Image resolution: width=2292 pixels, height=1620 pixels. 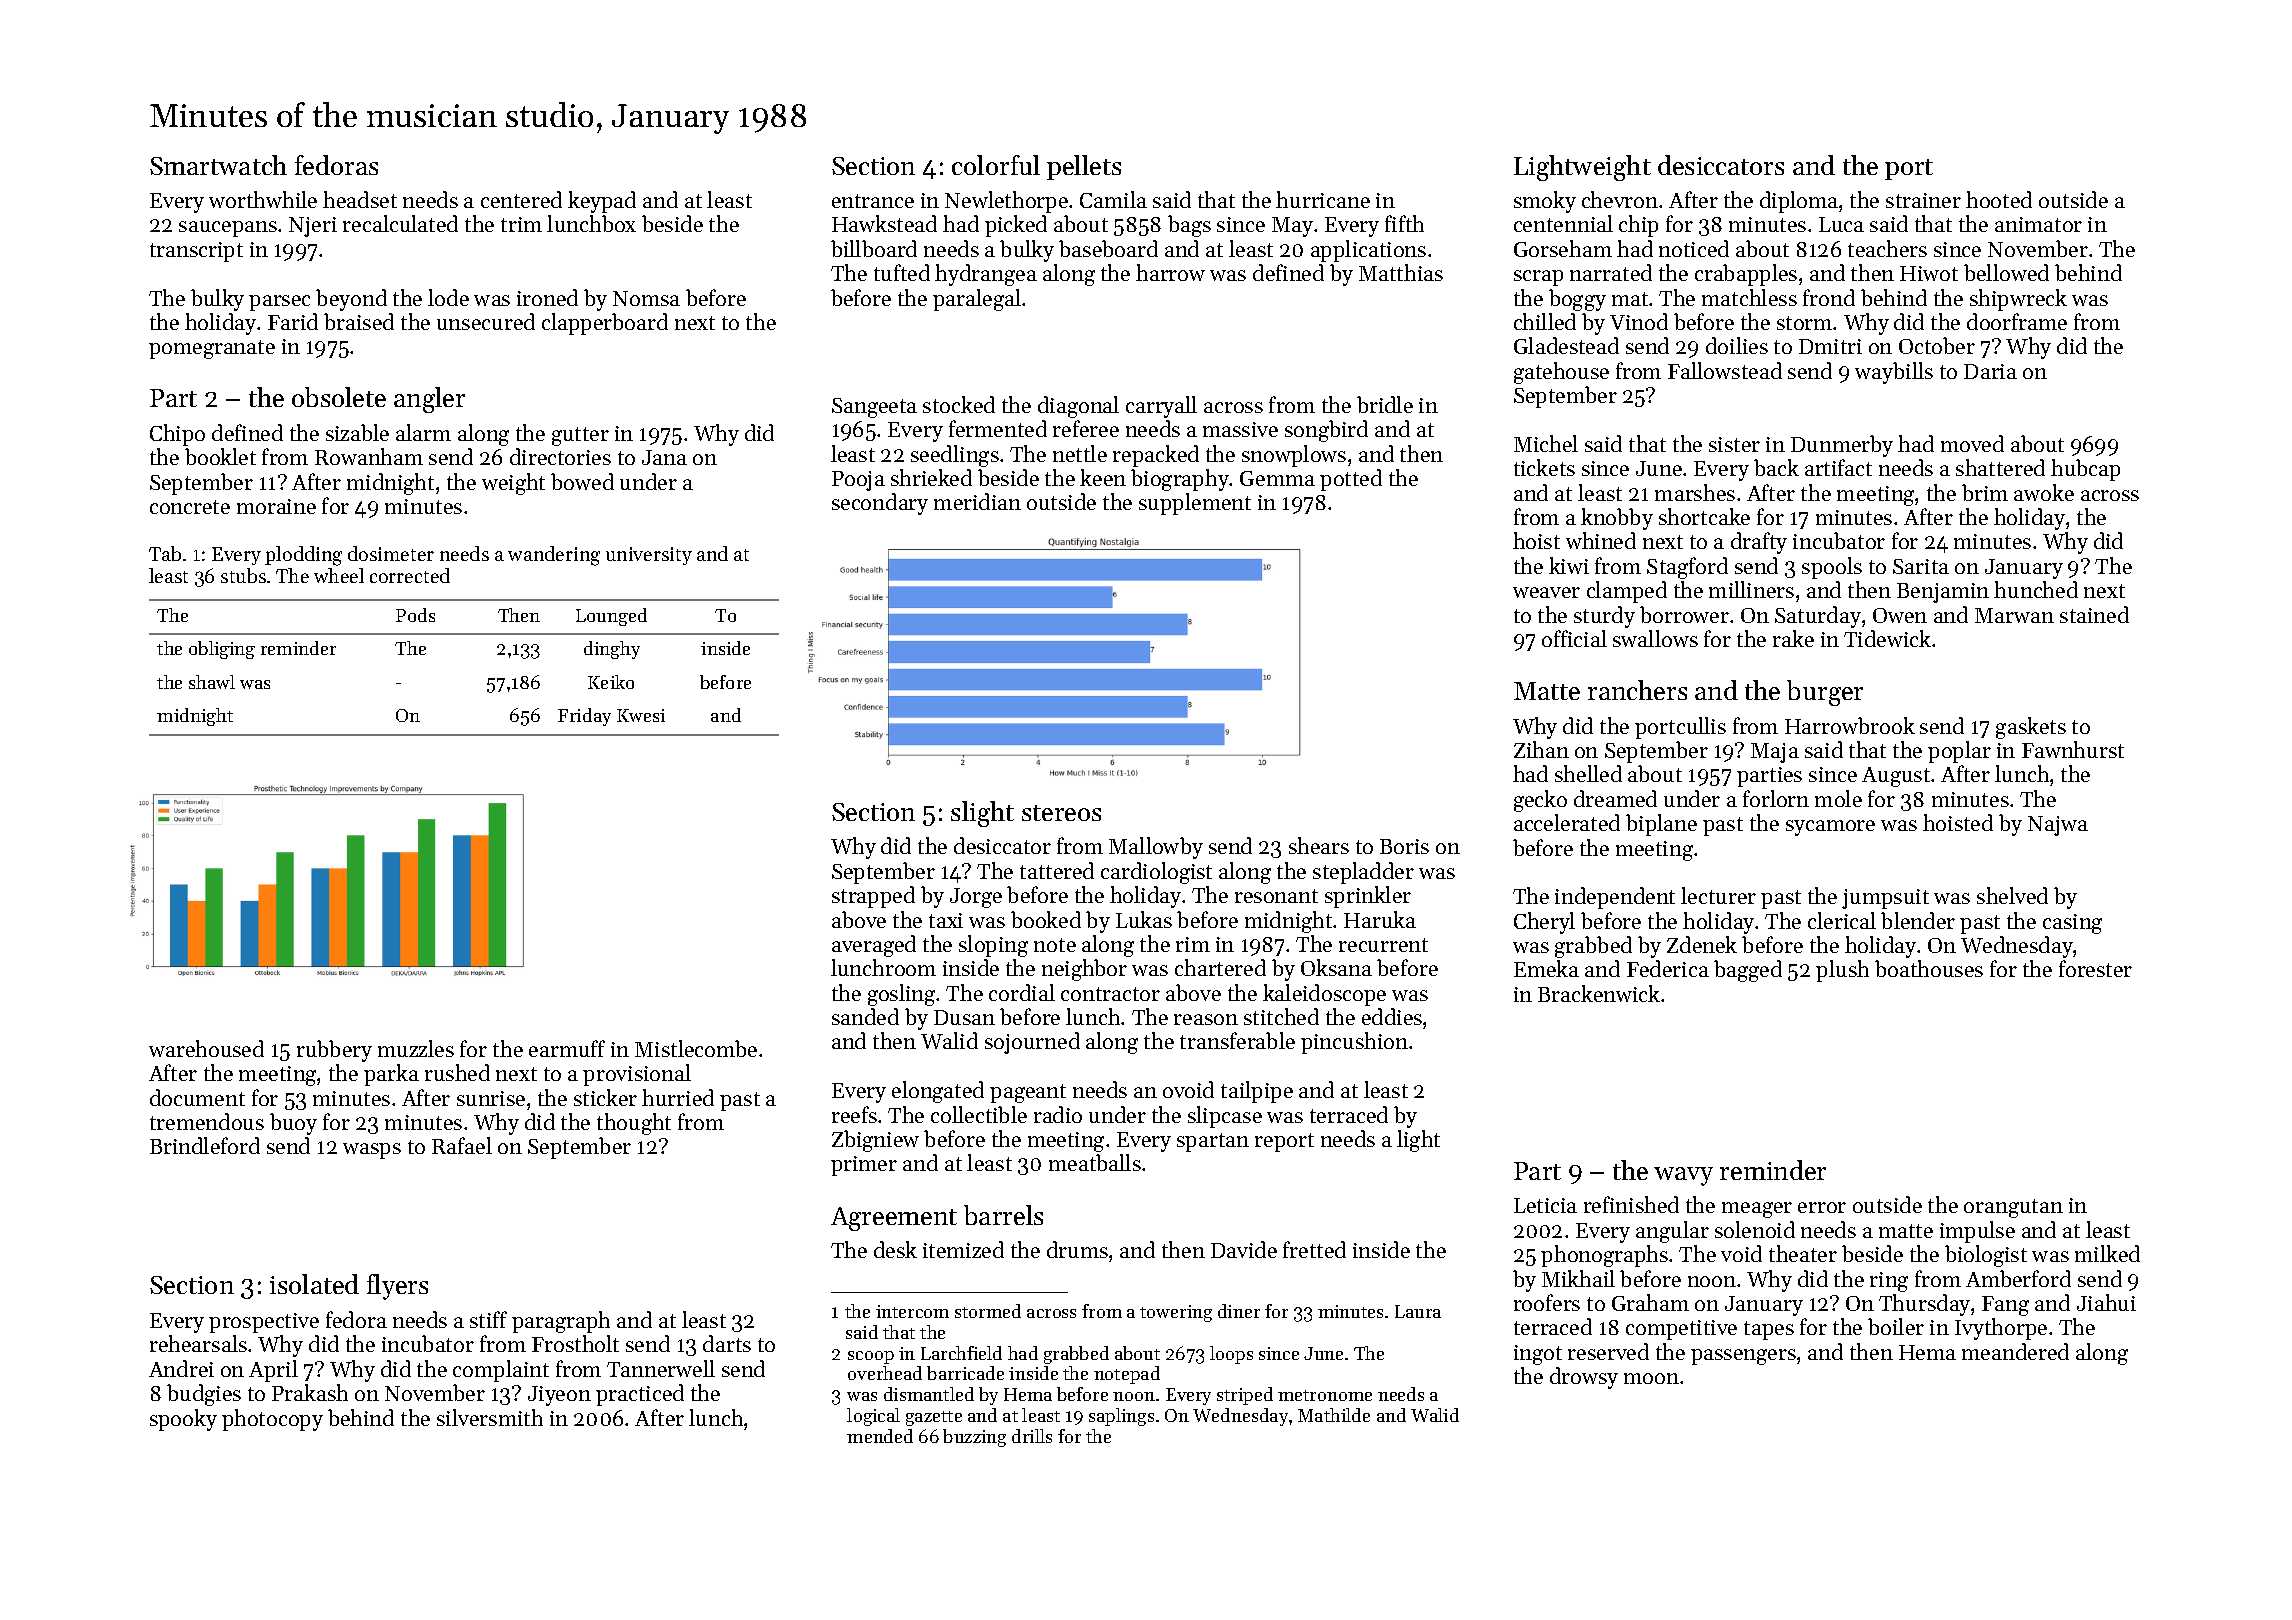 I want to click on pellets, so click(x=1084, y=167).
